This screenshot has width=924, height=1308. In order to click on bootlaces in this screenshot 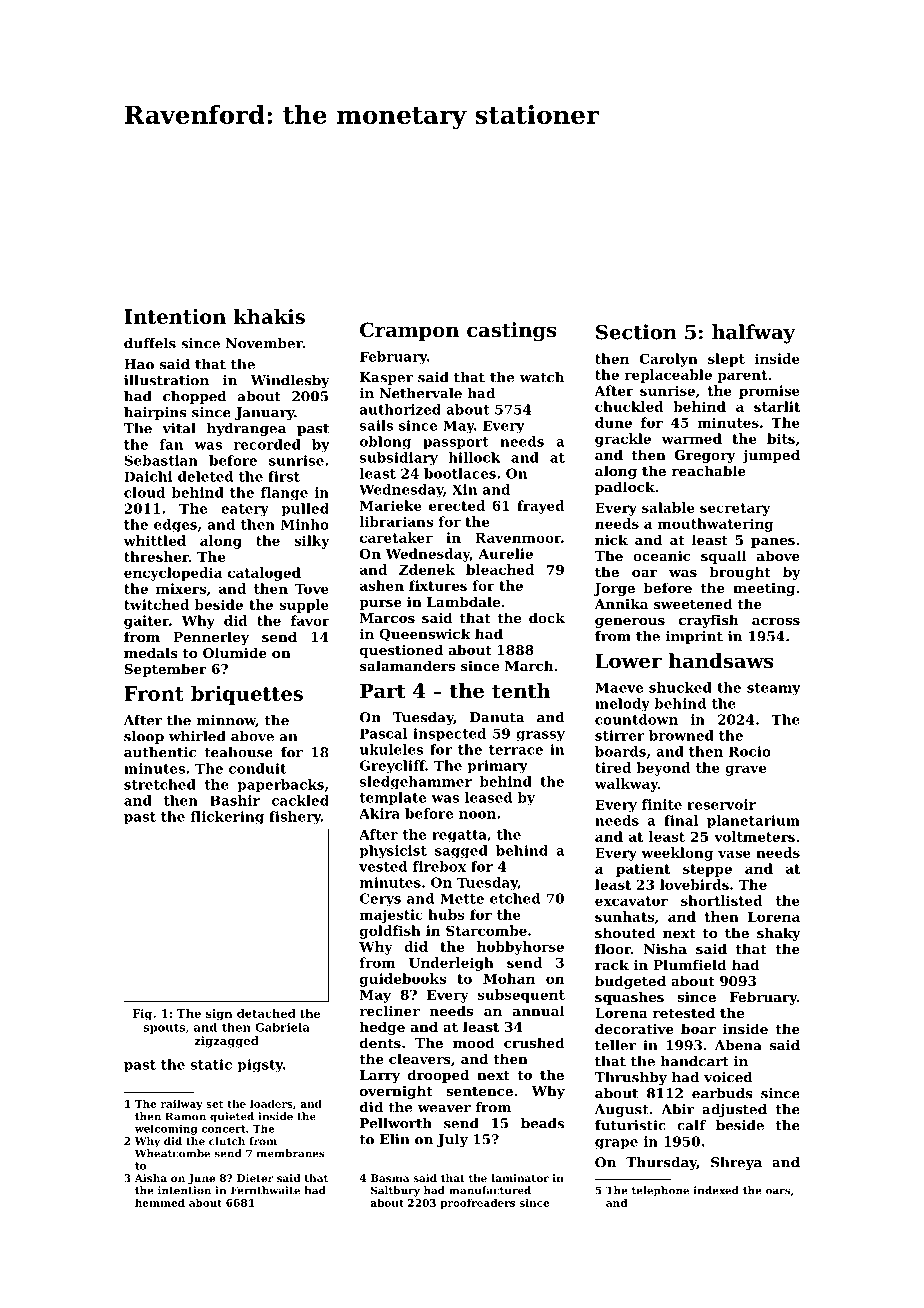, I will do `click(460, 473)`.
